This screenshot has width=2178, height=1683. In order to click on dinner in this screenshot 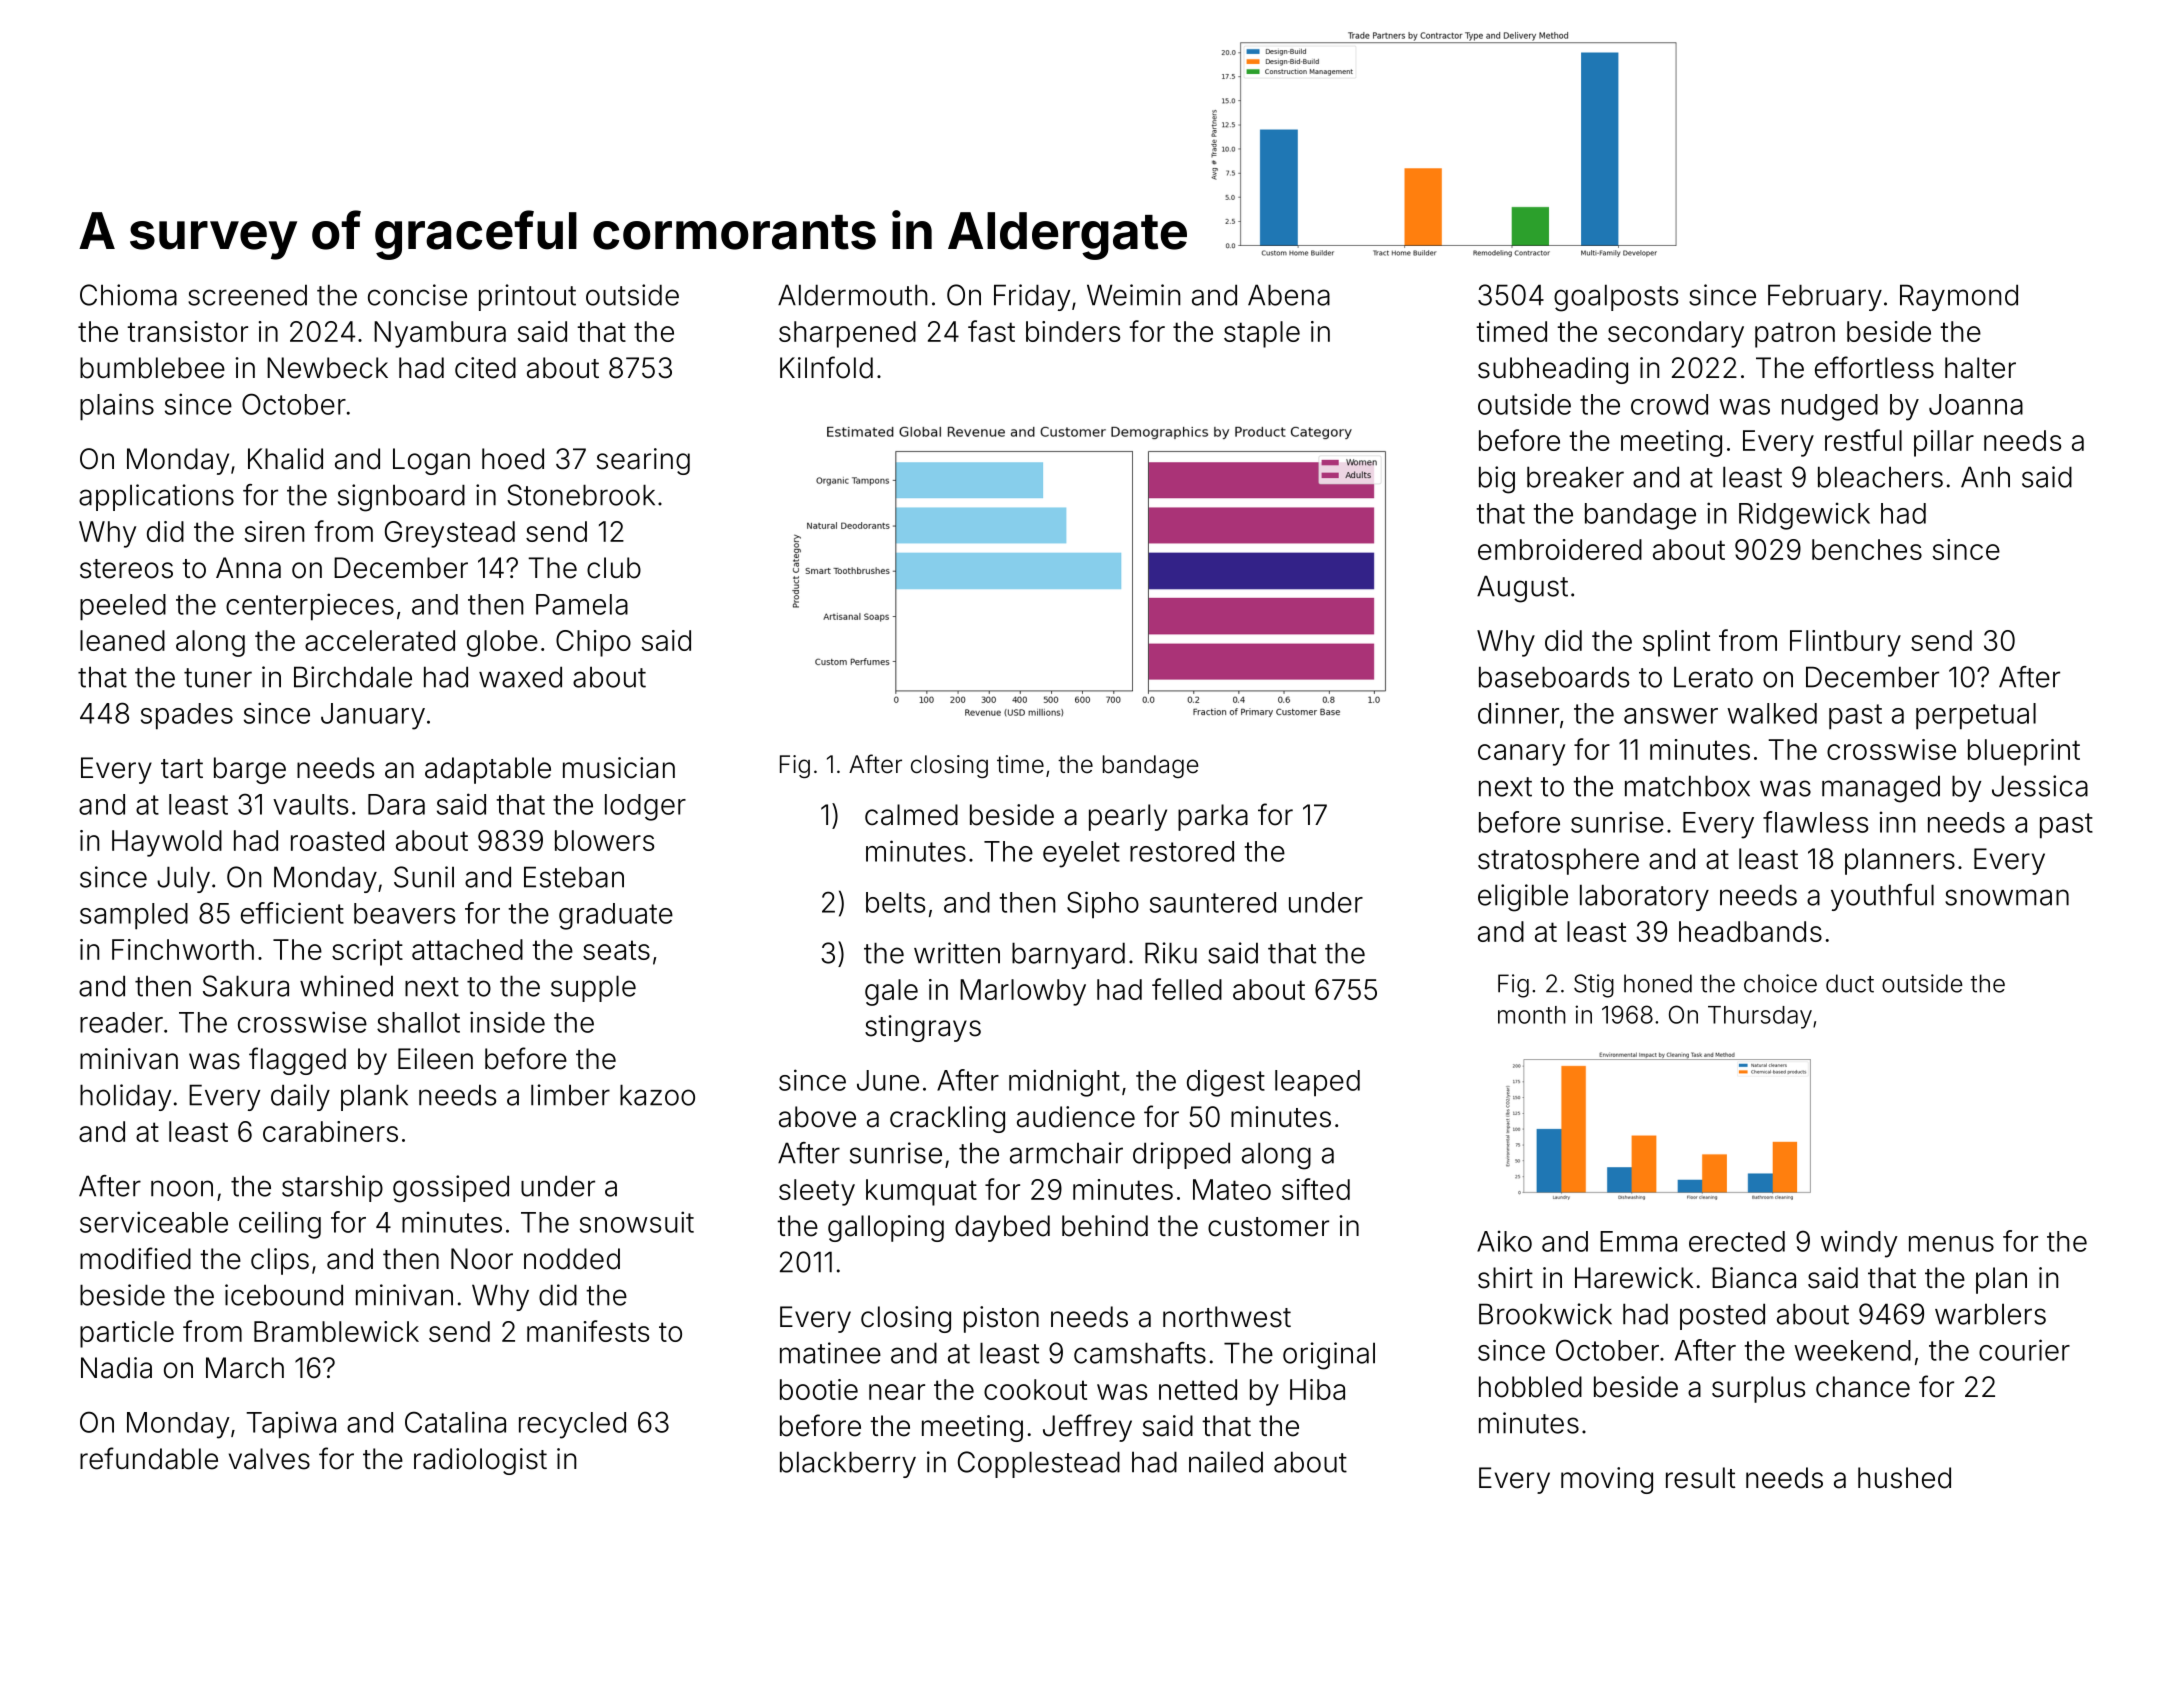, I will do `click(1518, 713)`.
